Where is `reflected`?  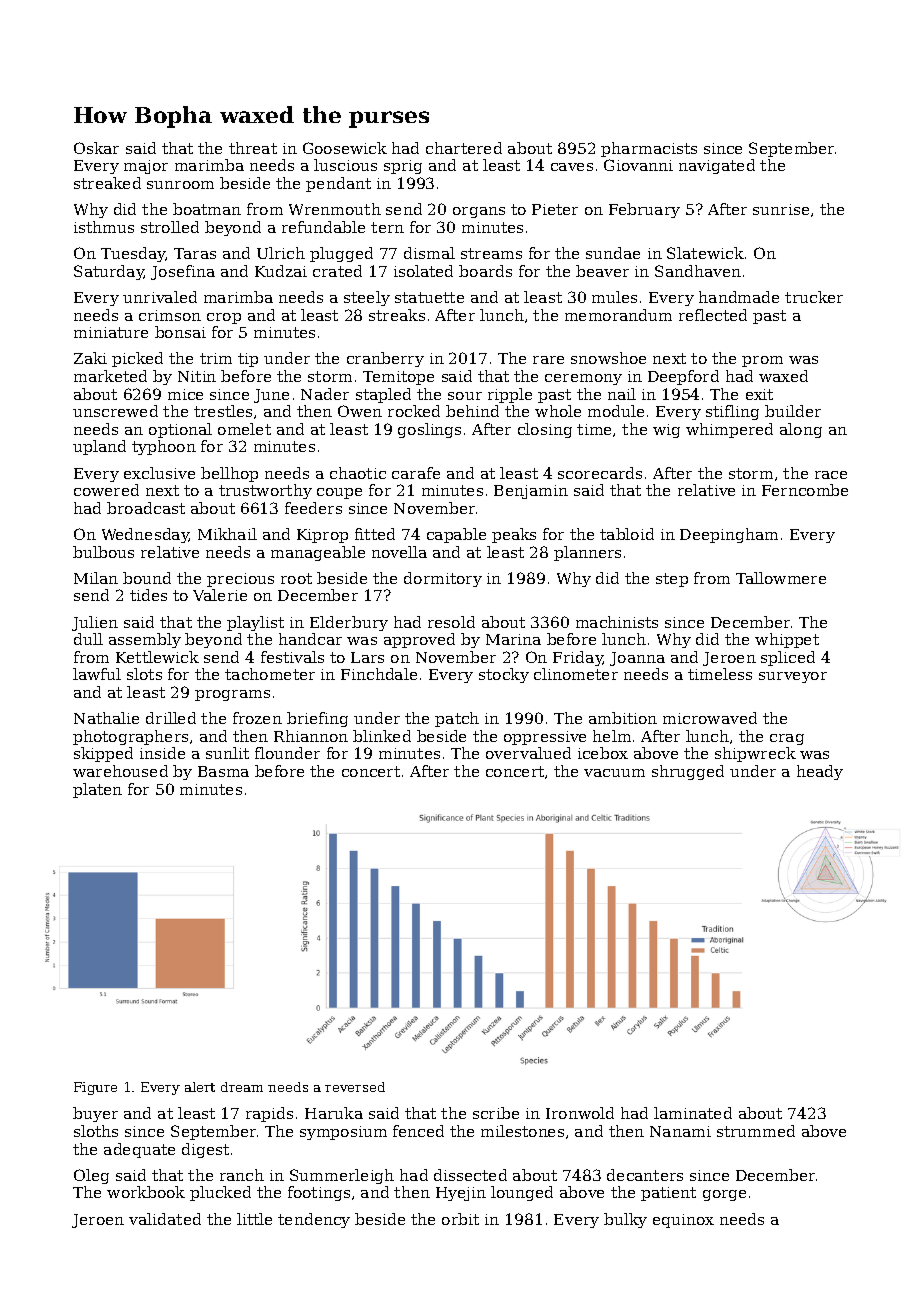 reflected is located at coordinates (713, 315).
